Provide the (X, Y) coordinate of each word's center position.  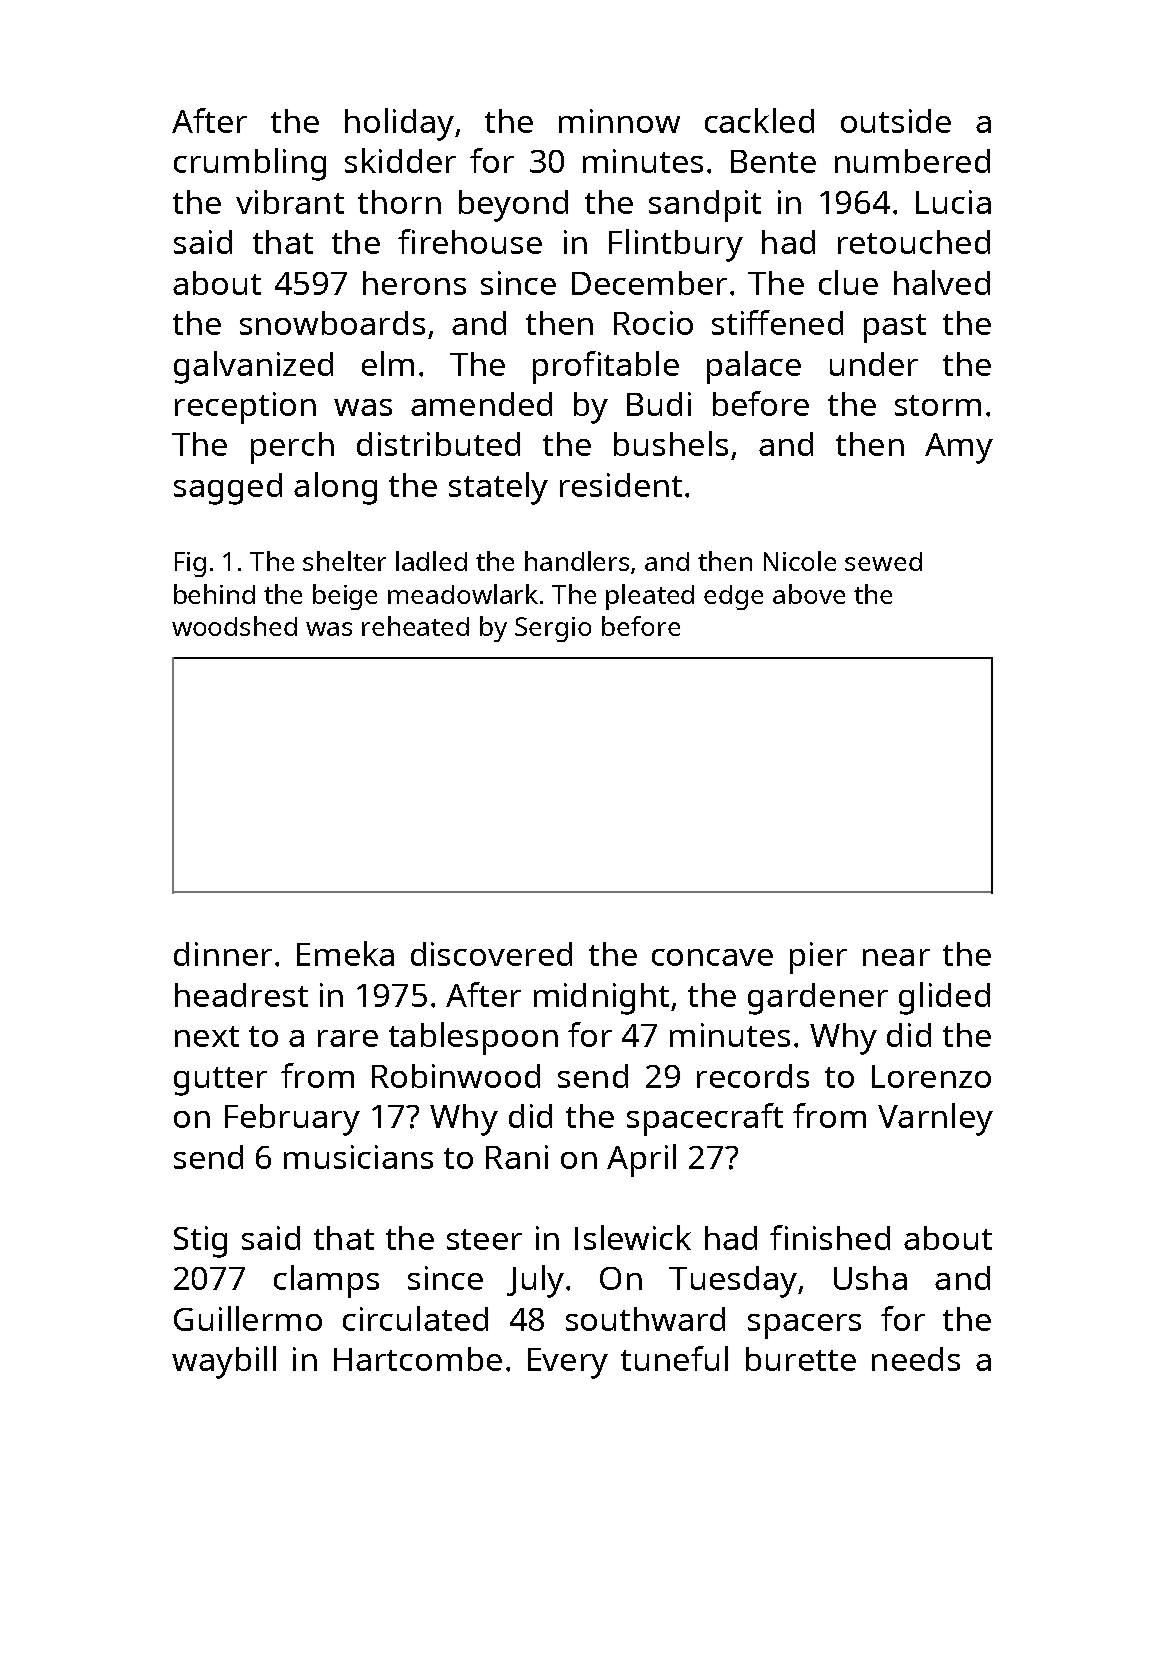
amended (481, 404)
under (874, 364)
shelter (344, 561)
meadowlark (463, 594)
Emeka (345, 953)
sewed (883, 561)
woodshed (234, 626)
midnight (601, 999)
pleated (650, 597)
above (809, 594)
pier (818, 958)
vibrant (290, 202)
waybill (224, 1362)
